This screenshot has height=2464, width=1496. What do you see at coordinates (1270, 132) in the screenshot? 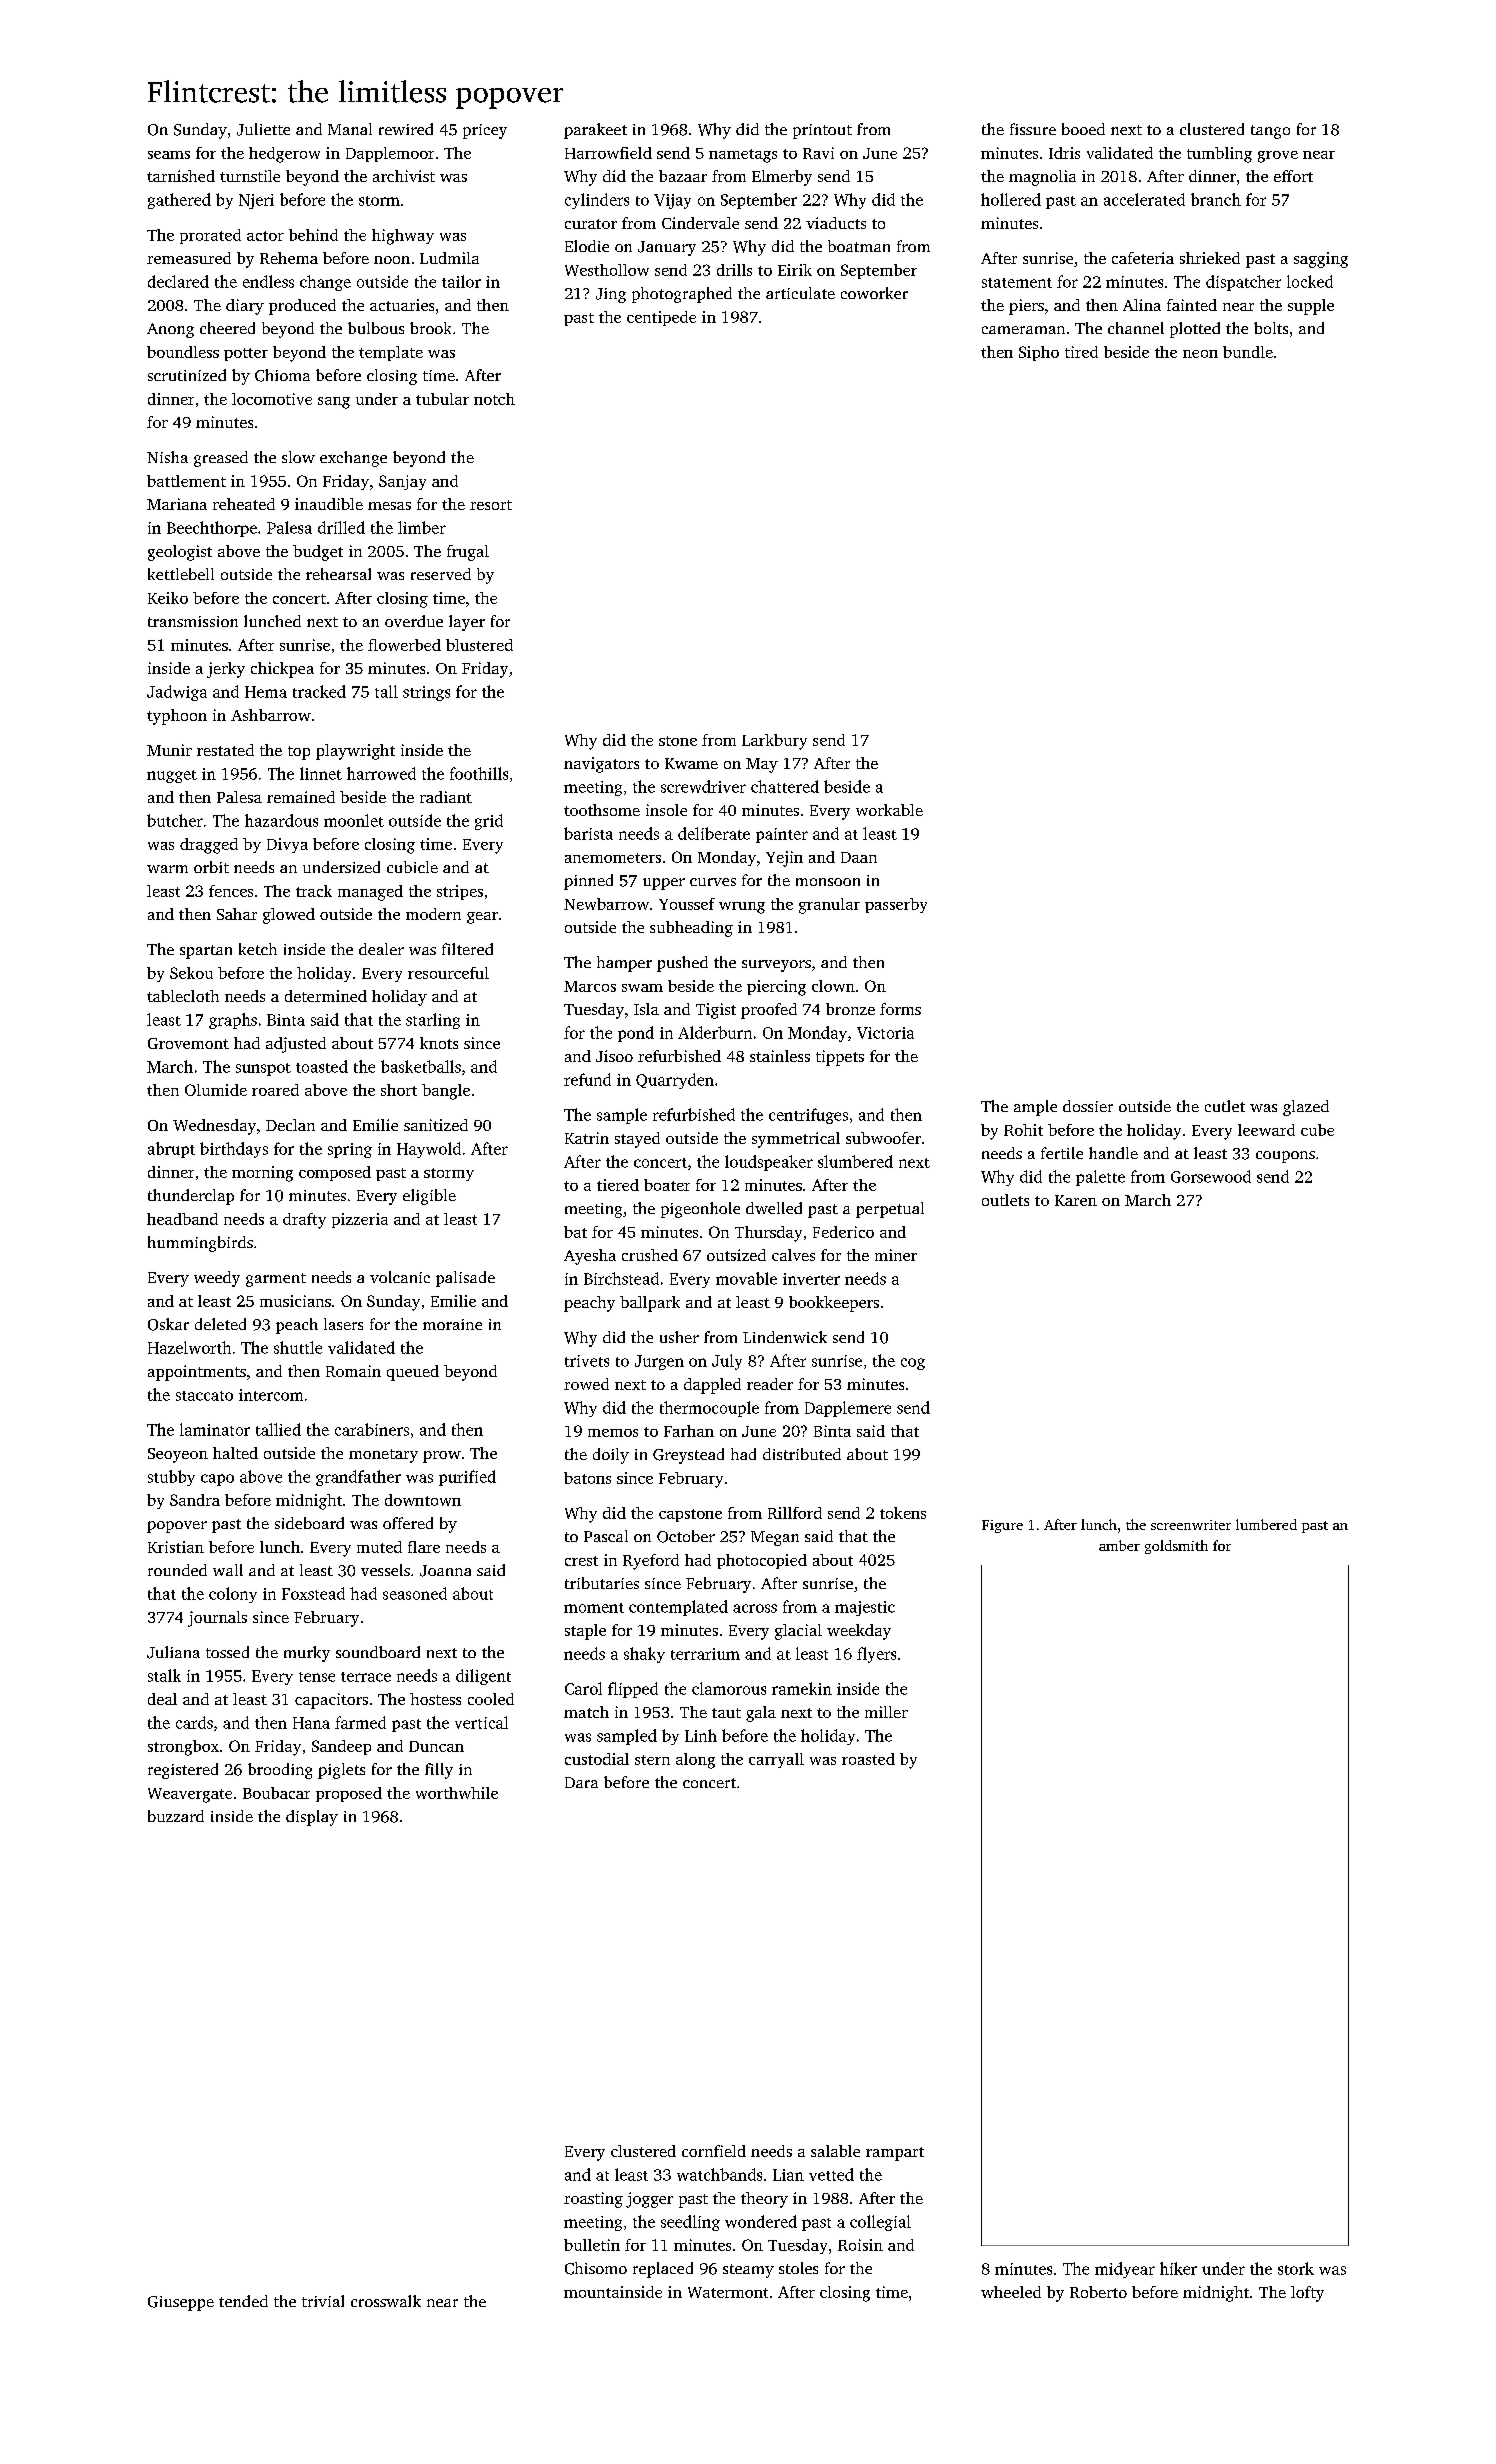
I see `tango` at bounding box center [1270, 132].
